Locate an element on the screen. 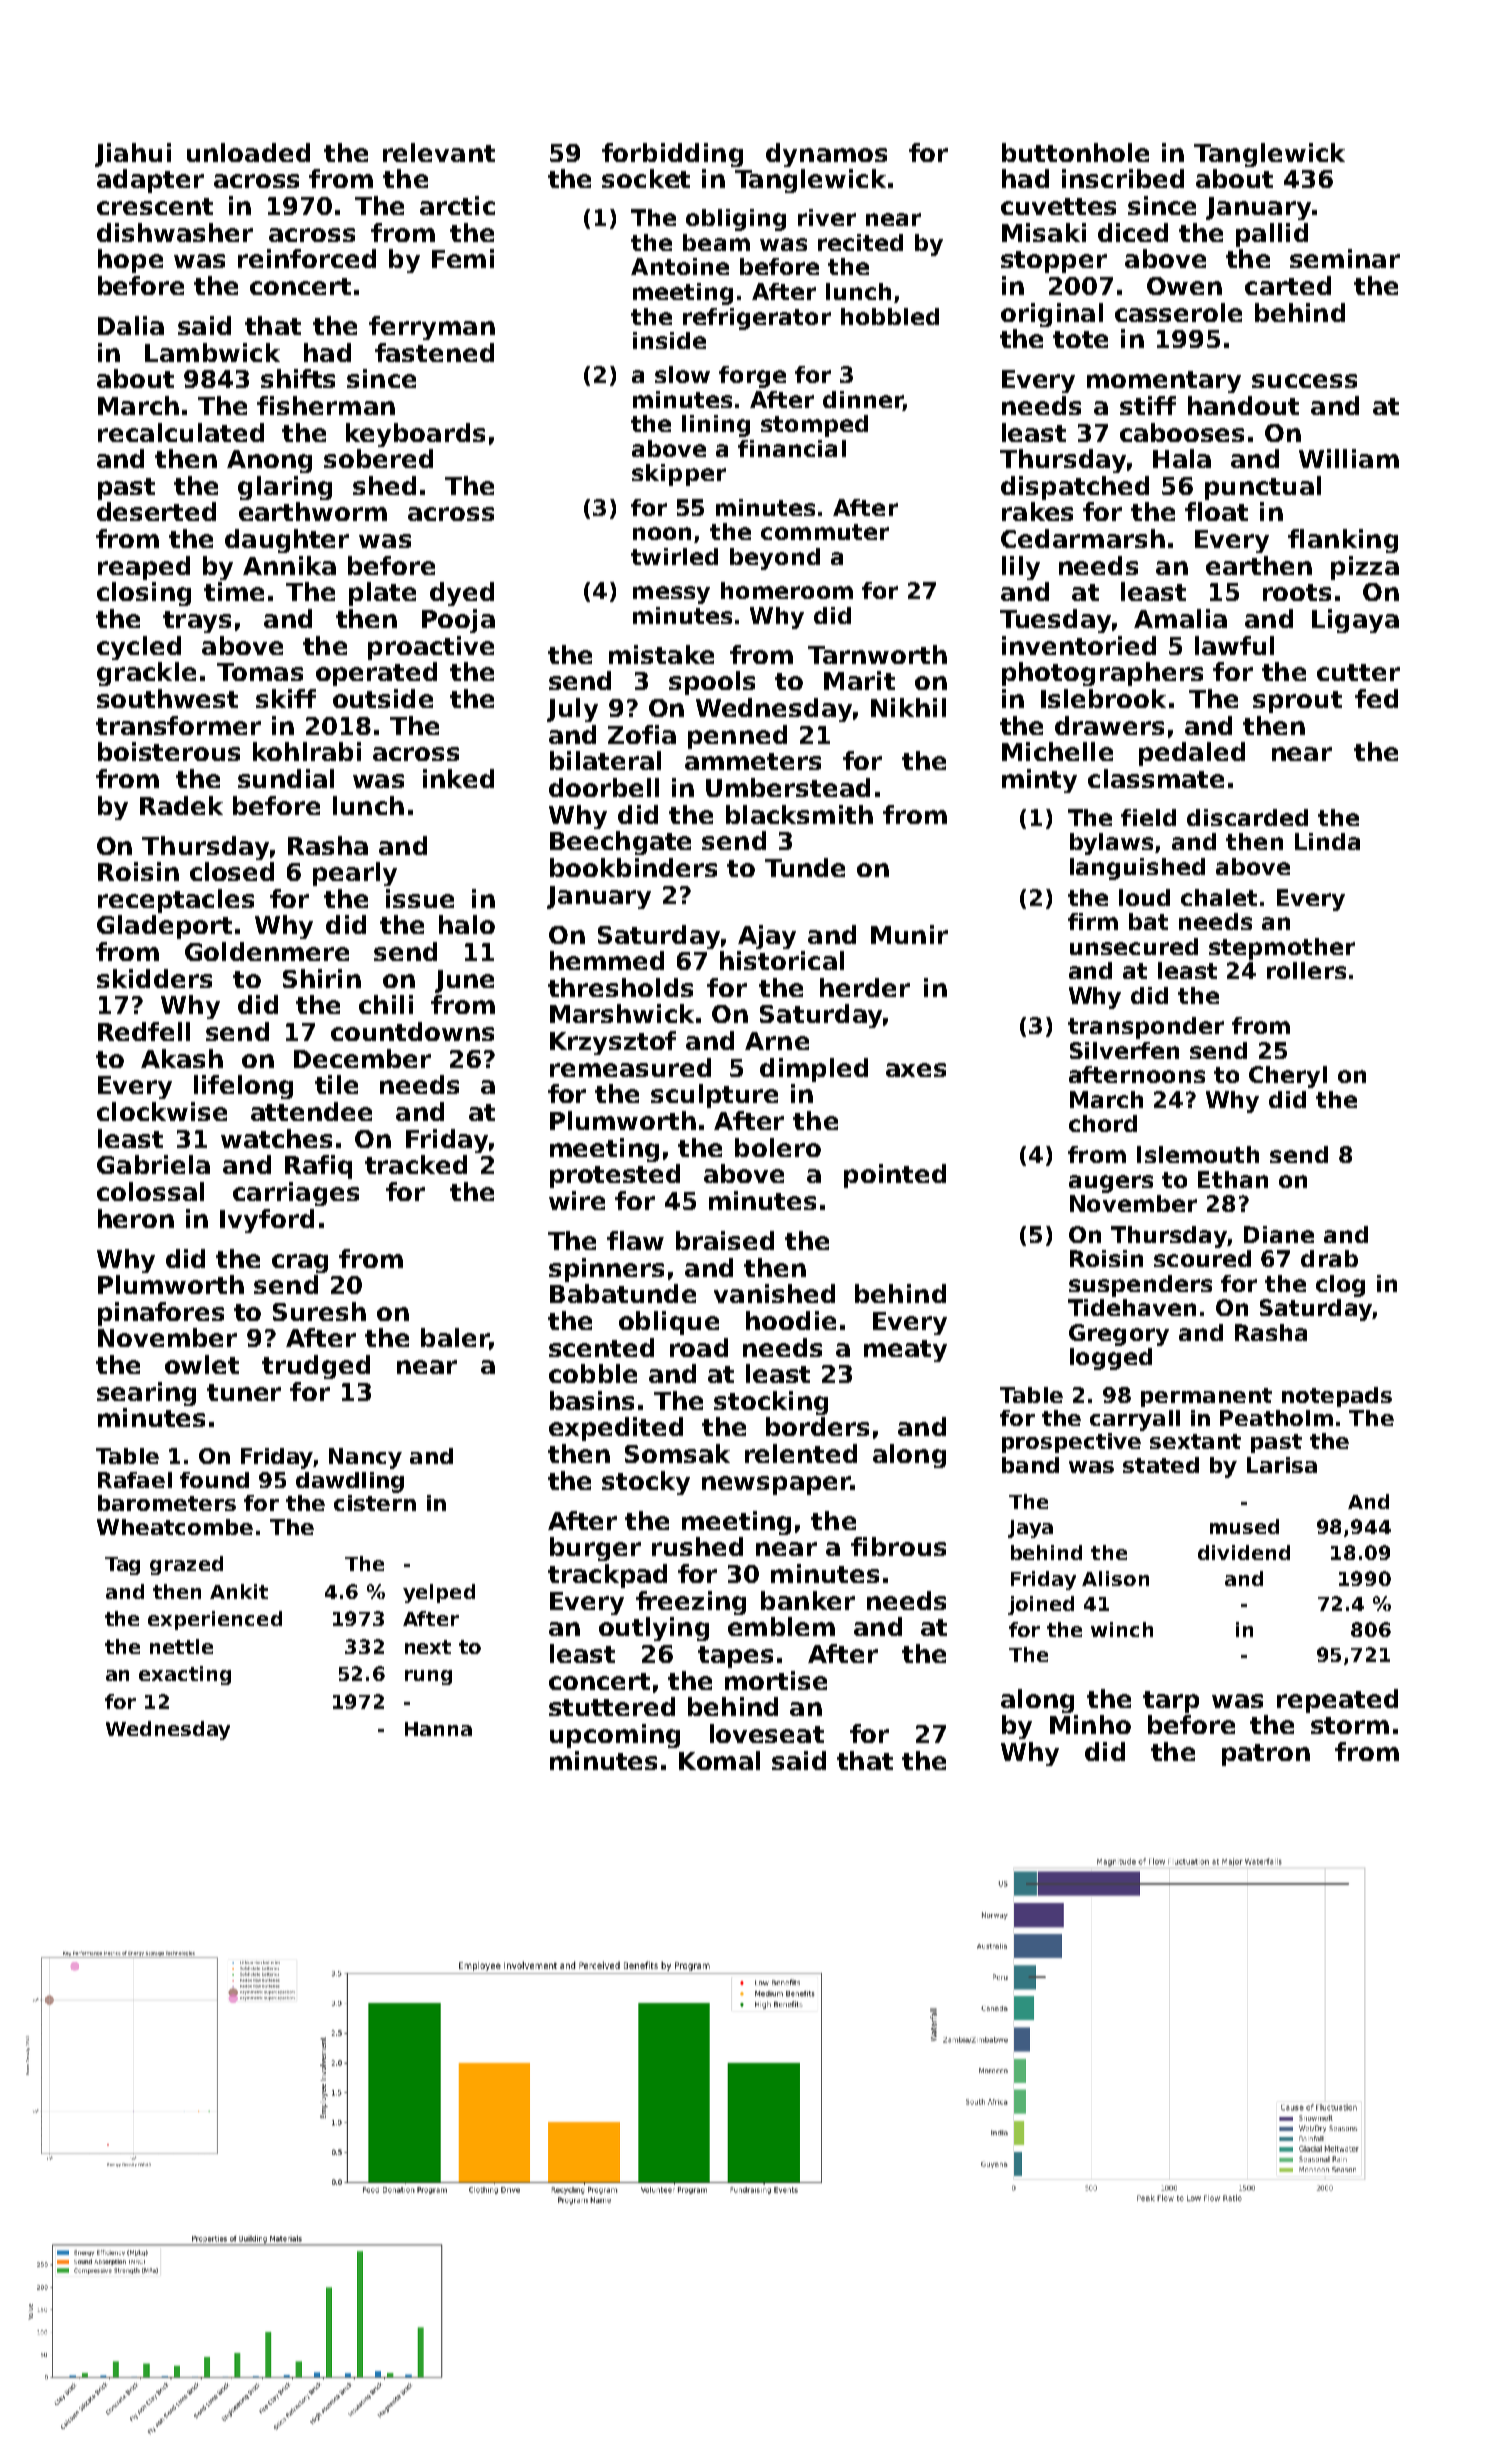  Arne is located at coordinates (777, 1041).
